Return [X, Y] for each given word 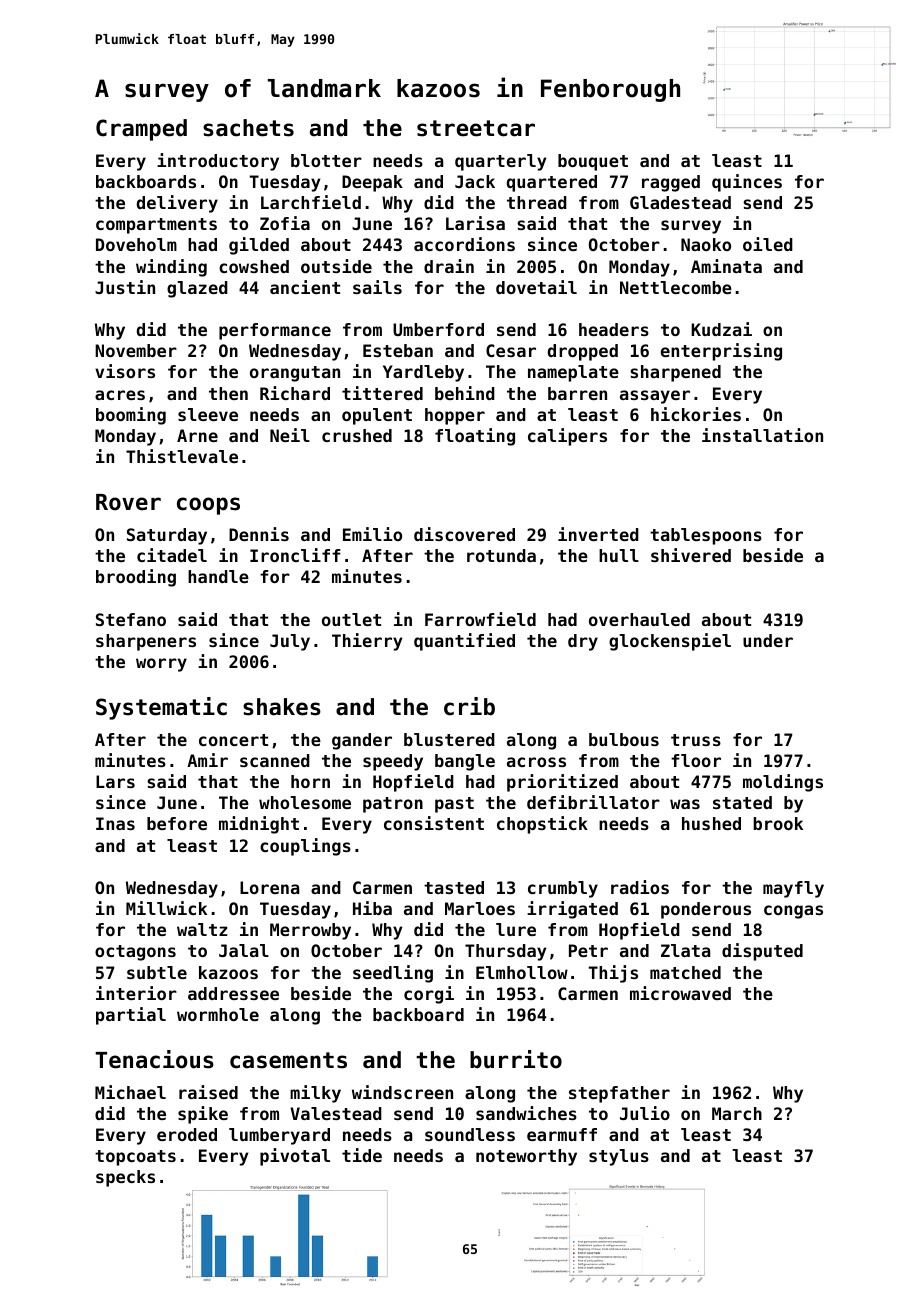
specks [125, 1178]
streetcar [476, 128]
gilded [259, 246]
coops [208, 506]
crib [469, 706]
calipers [567, 437]
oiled [768, 244]
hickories [696, 414]
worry [161, 665]
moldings [783, 783]
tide [362, 1155]
